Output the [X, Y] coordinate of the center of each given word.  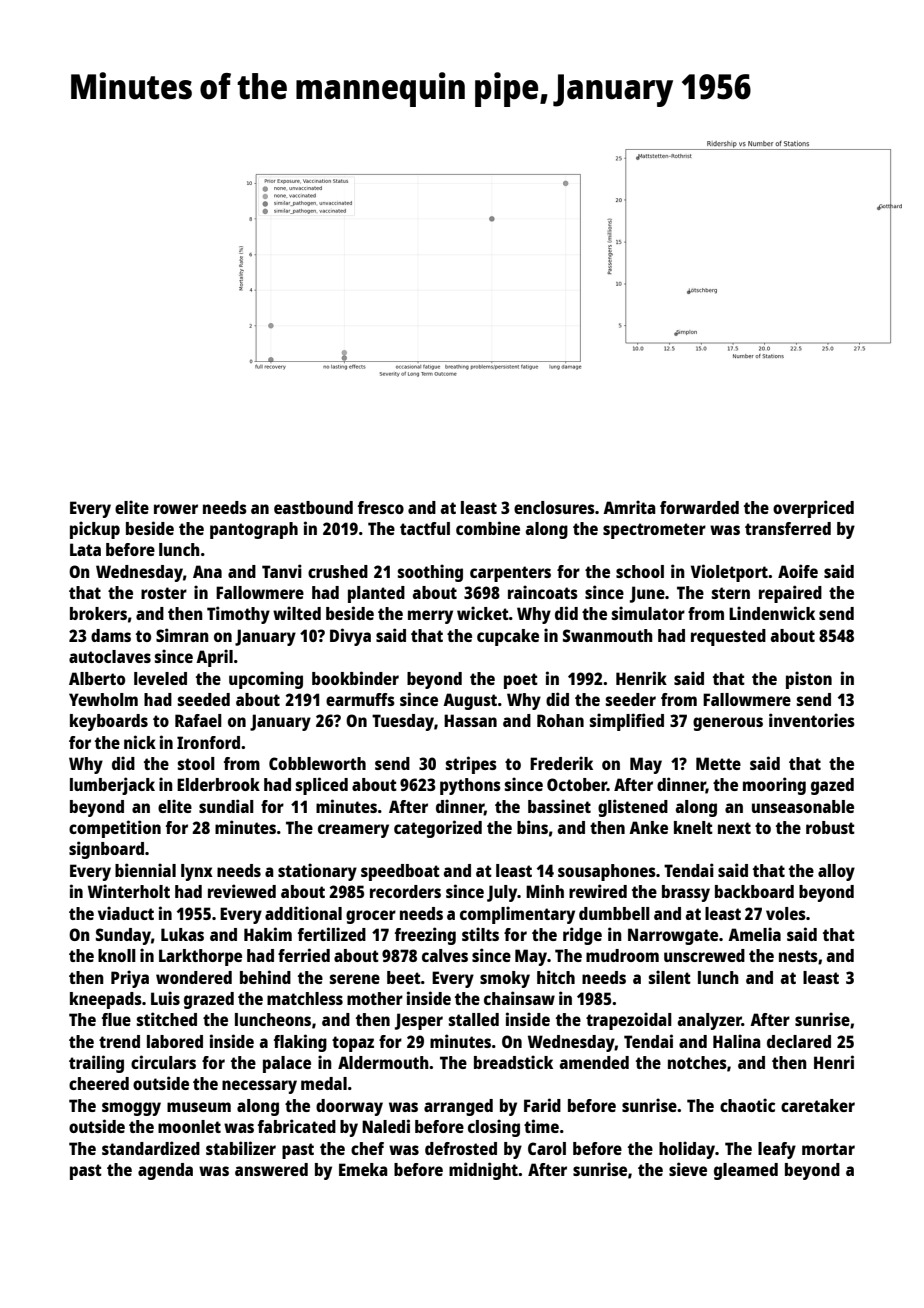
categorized [438, 829]
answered [271, 1169]
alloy [836, 872]
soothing [430, 573]
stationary [317, 872]
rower [176, 509]
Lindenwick [772, 613]
